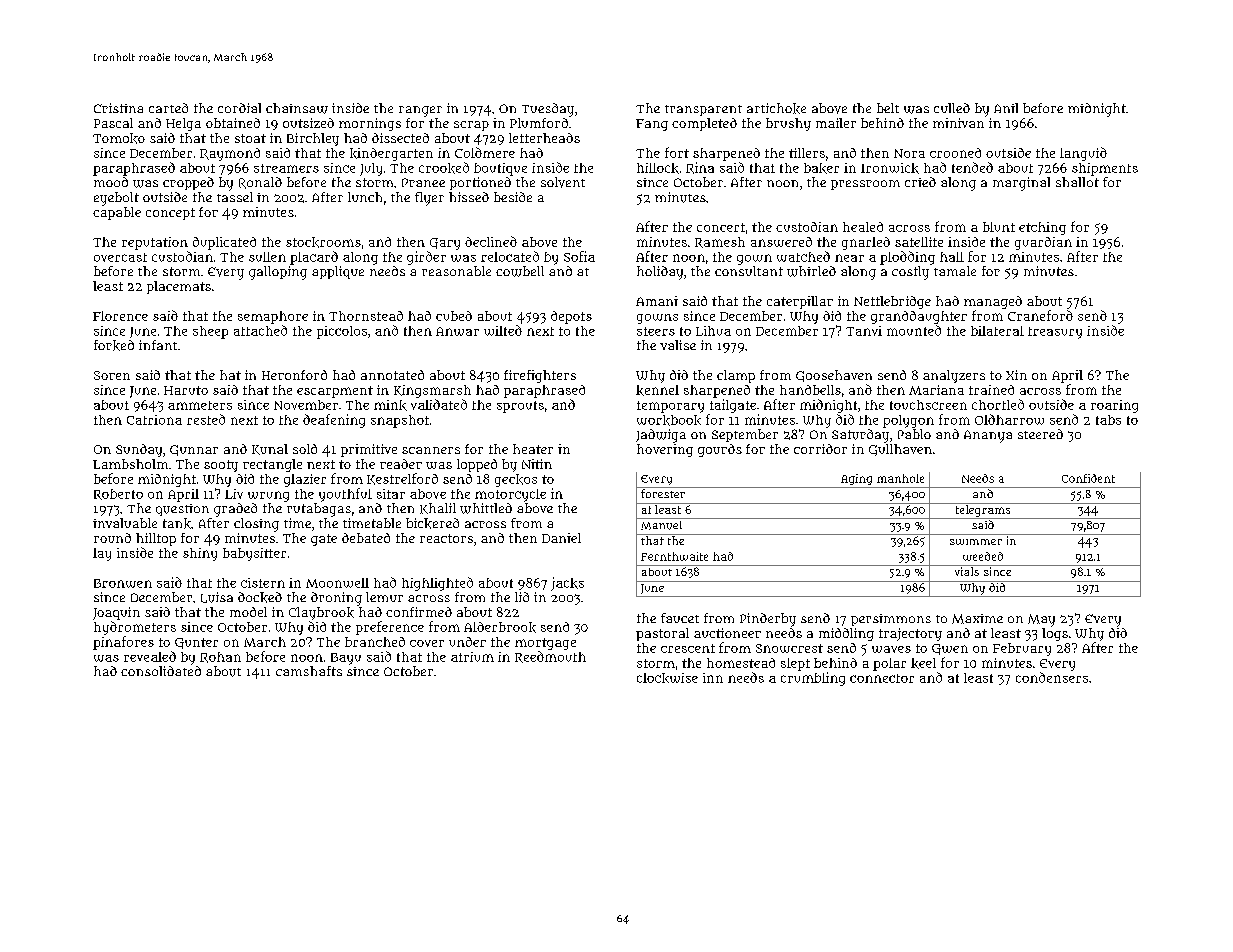  I want to click on jacks, so click(567, 584).
